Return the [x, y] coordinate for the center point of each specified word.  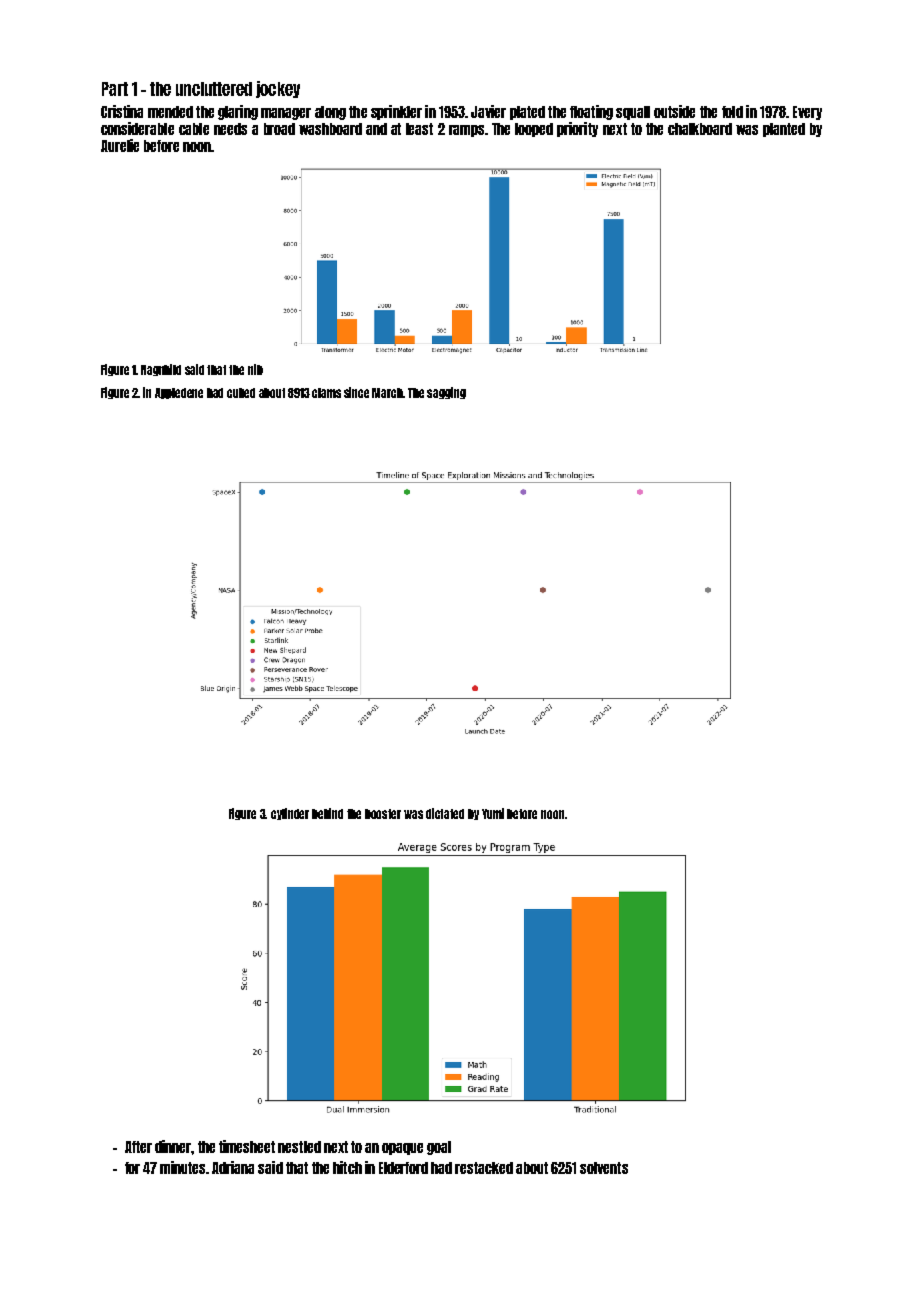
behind [327, 813]
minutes [183, 1167]
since [356, 392]
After [138, 1147]
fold [732, 112]
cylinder [290, 814]
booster [383, 814]
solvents [604, 1168]
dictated [445, 813]
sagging [446, 393]
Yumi [493, 813]
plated [527, 113]
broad [279, 129]
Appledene [179, 393]
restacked [484, 1168]
